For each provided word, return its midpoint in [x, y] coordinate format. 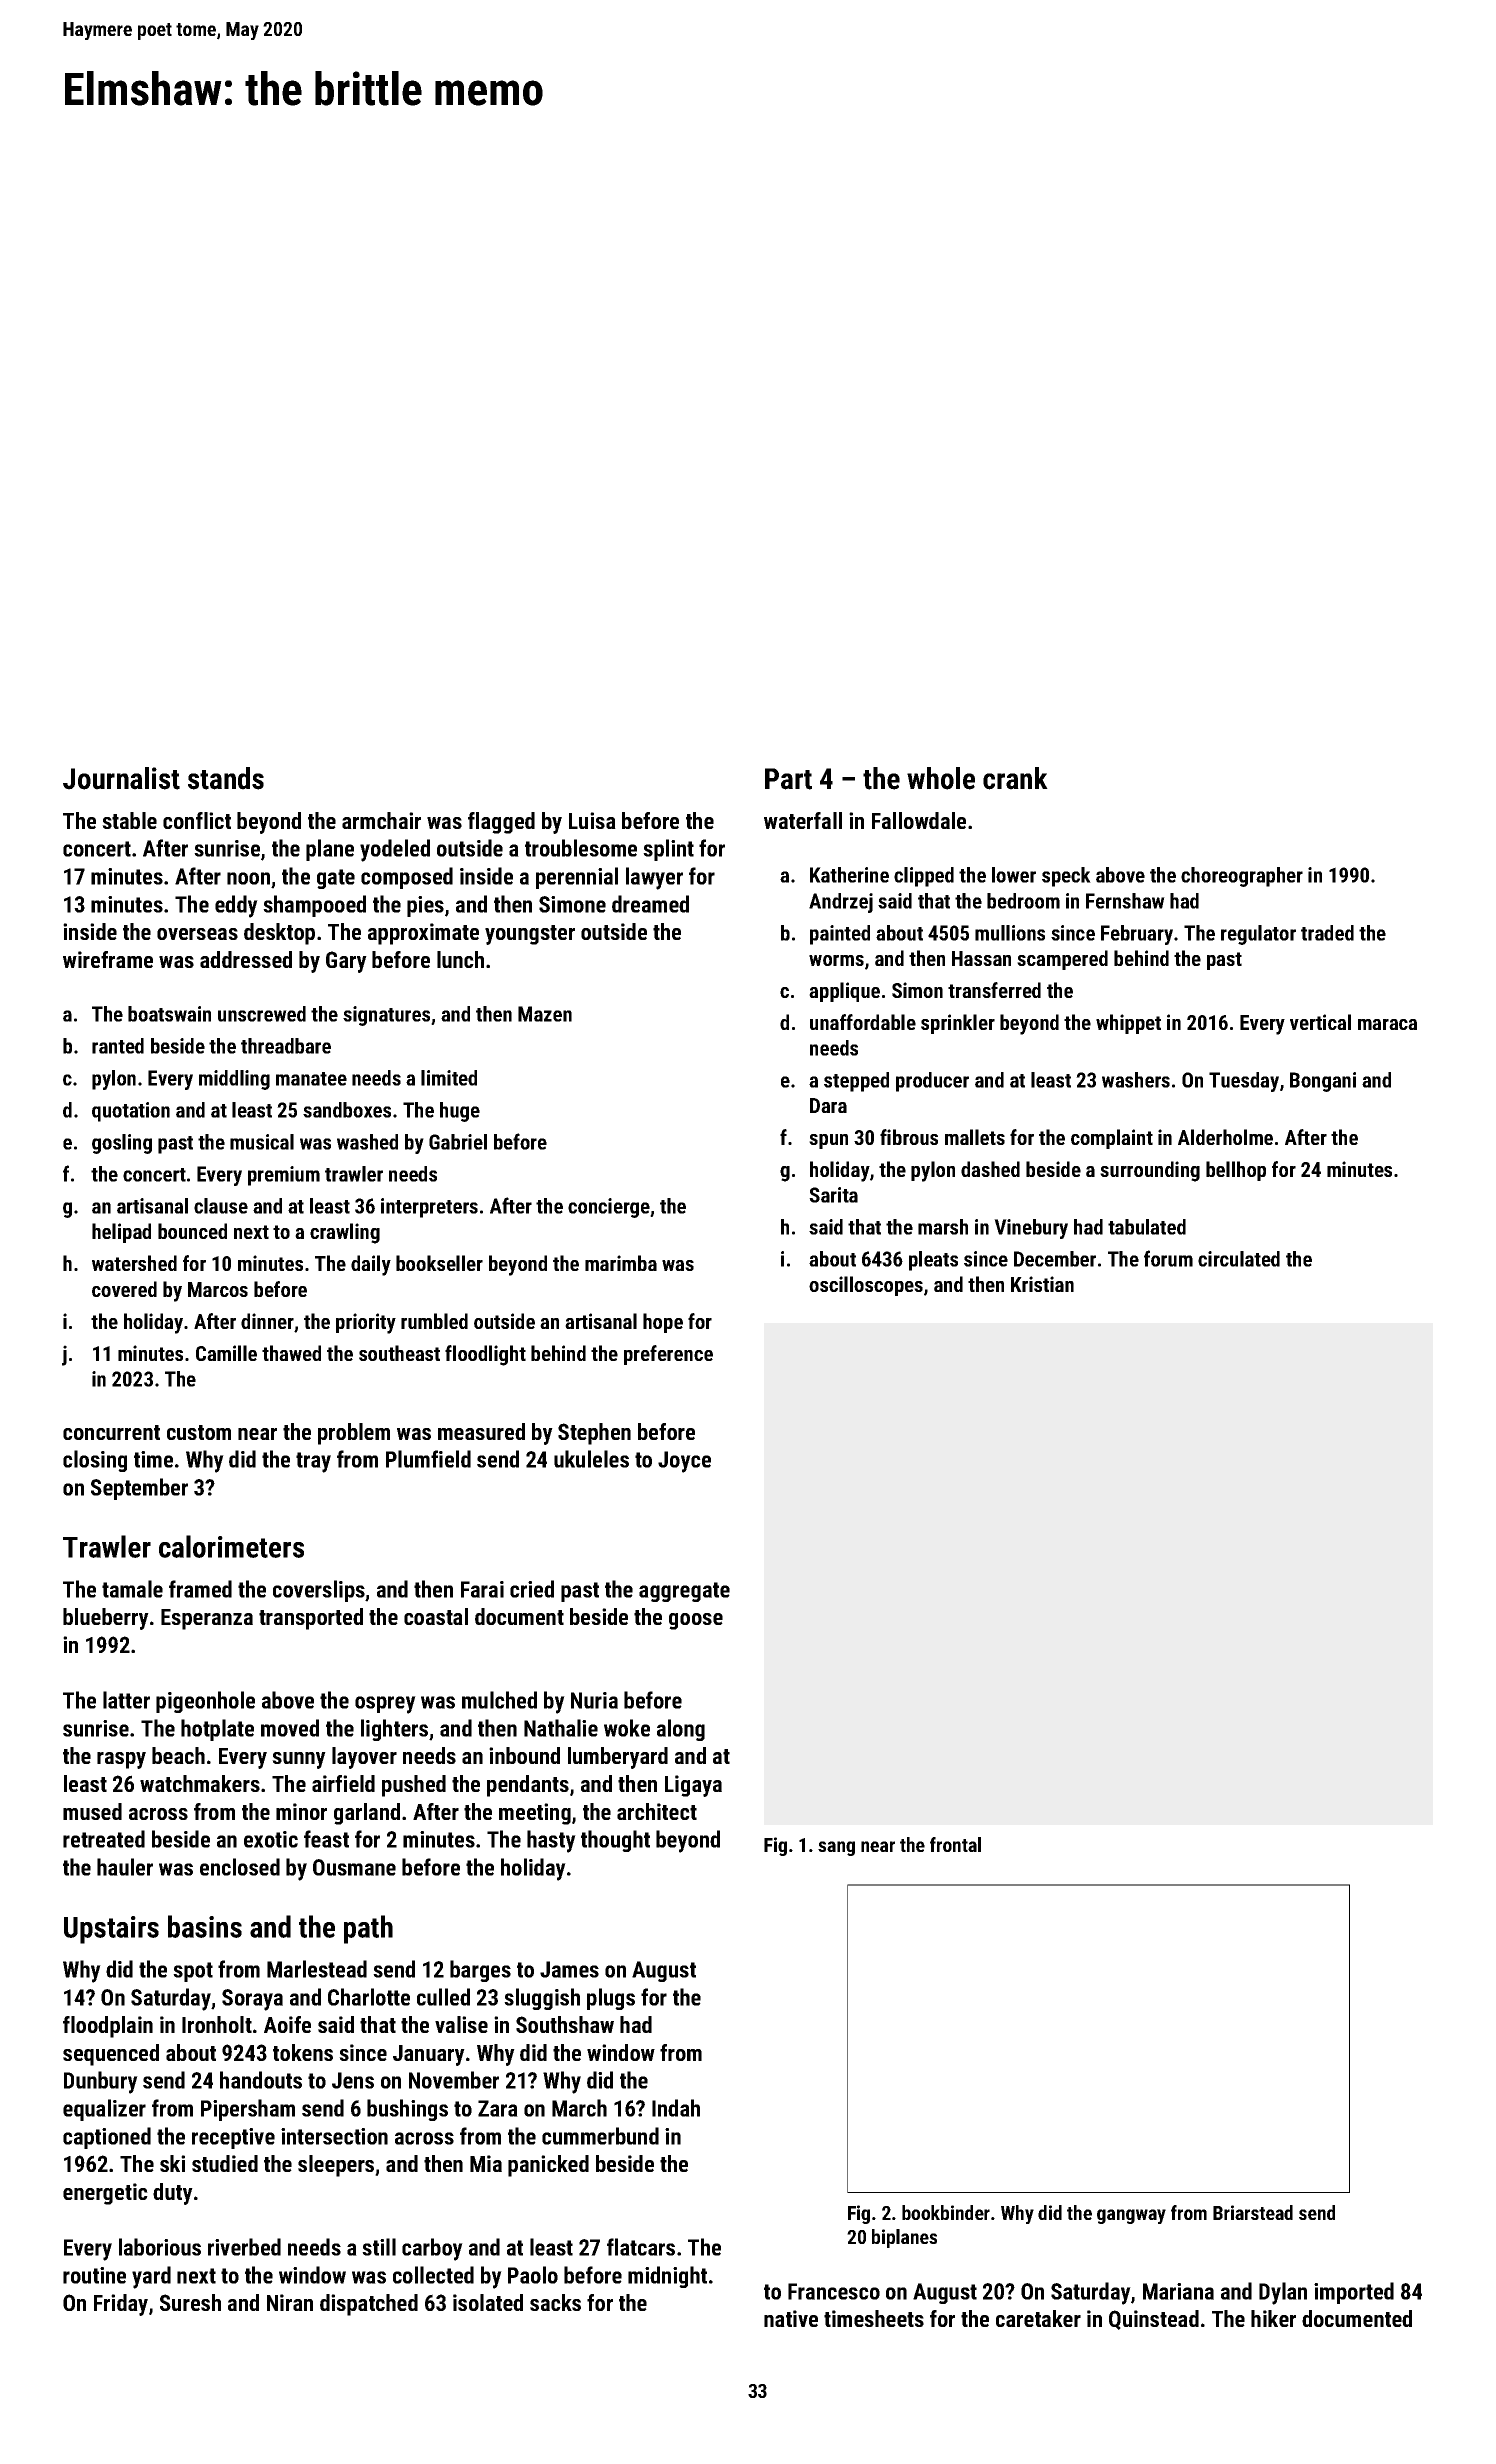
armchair [381, 820]
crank [1015, 778]
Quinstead [1154, 2320]
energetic [105, 2194]
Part [788, 779]
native [791, 2318]
